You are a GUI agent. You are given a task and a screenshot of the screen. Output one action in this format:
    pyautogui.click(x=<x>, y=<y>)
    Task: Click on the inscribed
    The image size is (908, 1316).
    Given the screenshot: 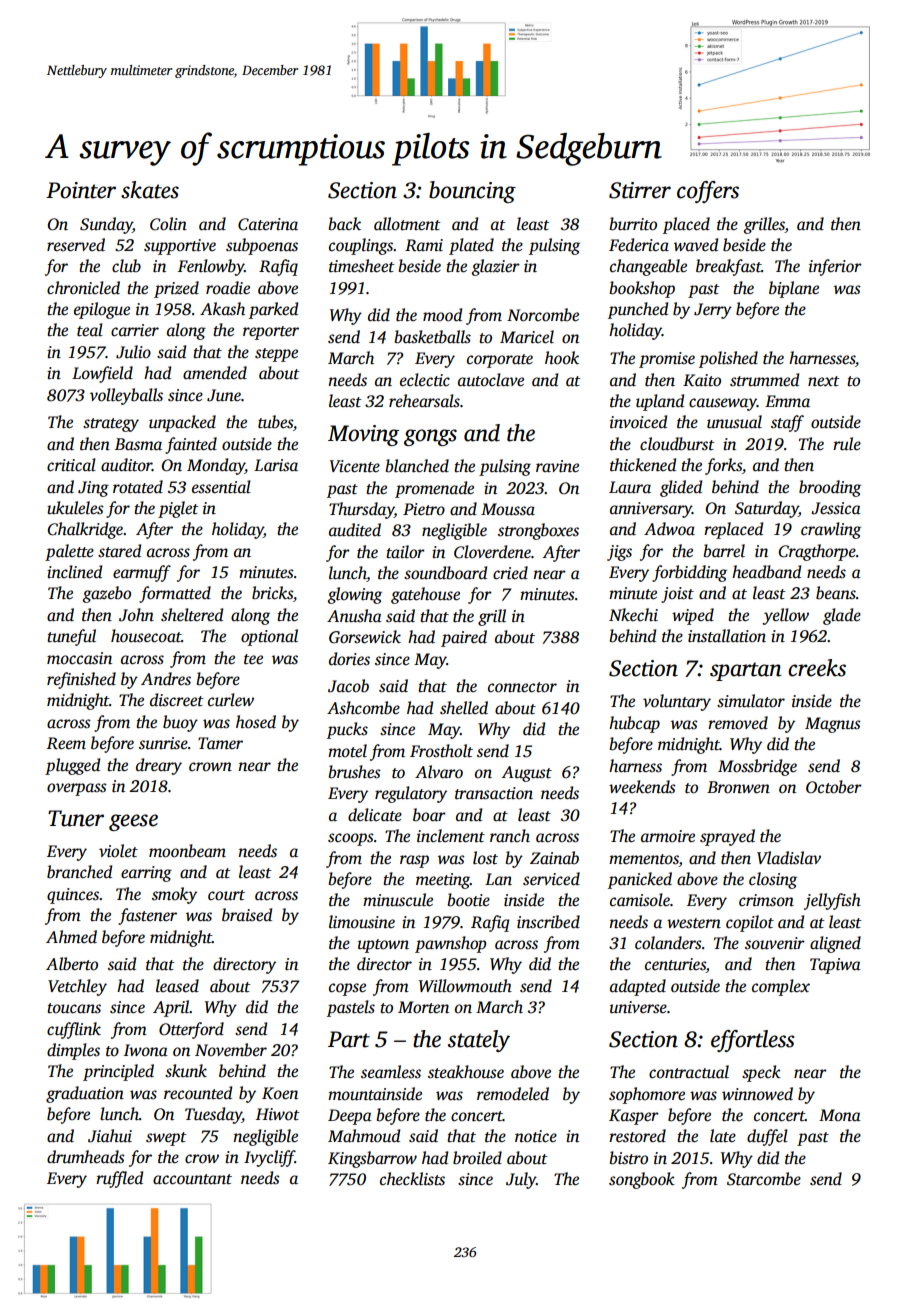 What is the action you would take?
    pyautogui.click(x=548, y=922)
